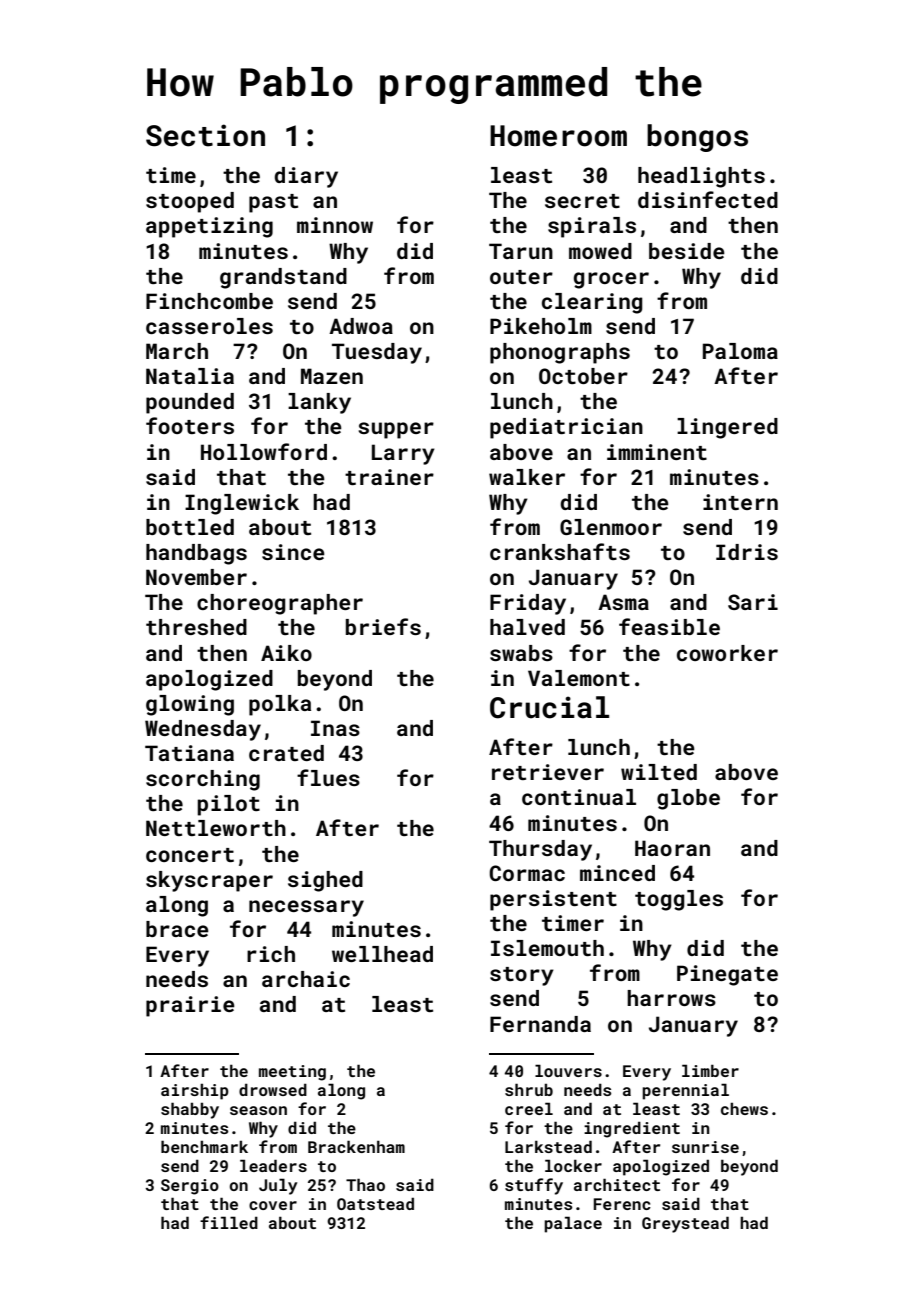  Describe the element at coordinates (521, 277) in the page. I see `outer` at that location.
